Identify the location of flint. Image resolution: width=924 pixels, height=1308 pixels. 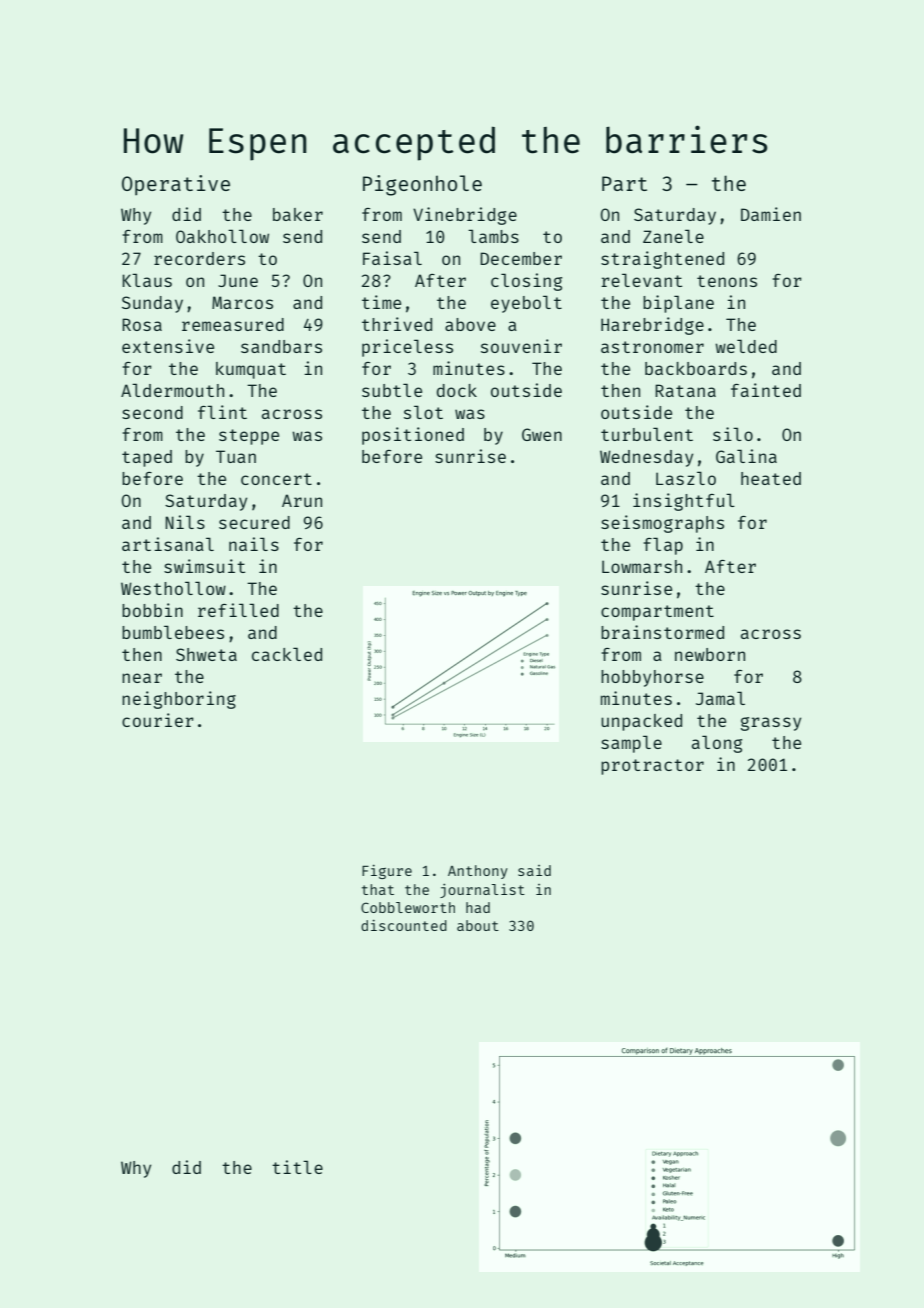
(222, 412).
